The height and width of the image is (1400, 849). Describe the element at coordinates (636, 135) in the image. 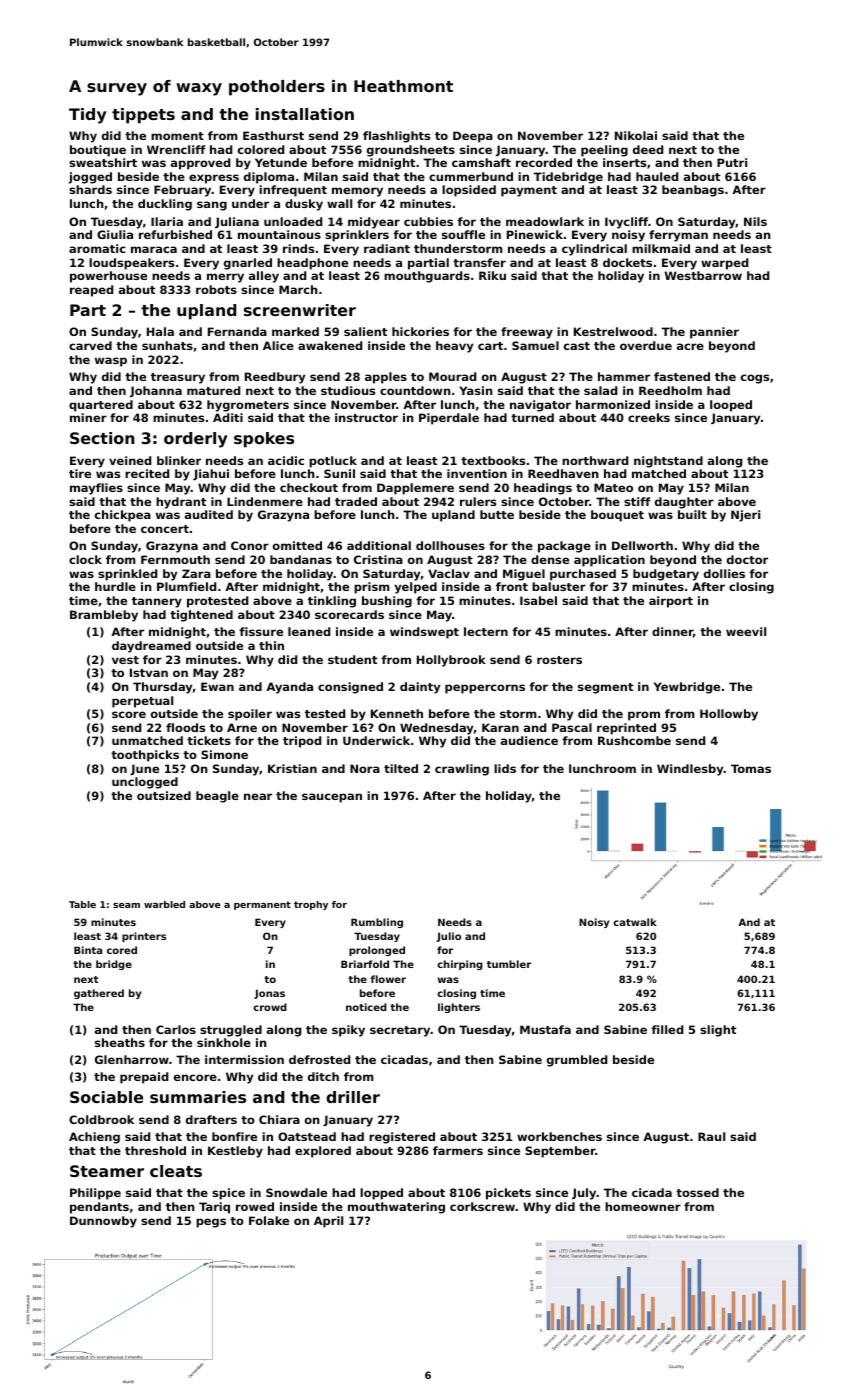

I see `Nikolai` at that location.
